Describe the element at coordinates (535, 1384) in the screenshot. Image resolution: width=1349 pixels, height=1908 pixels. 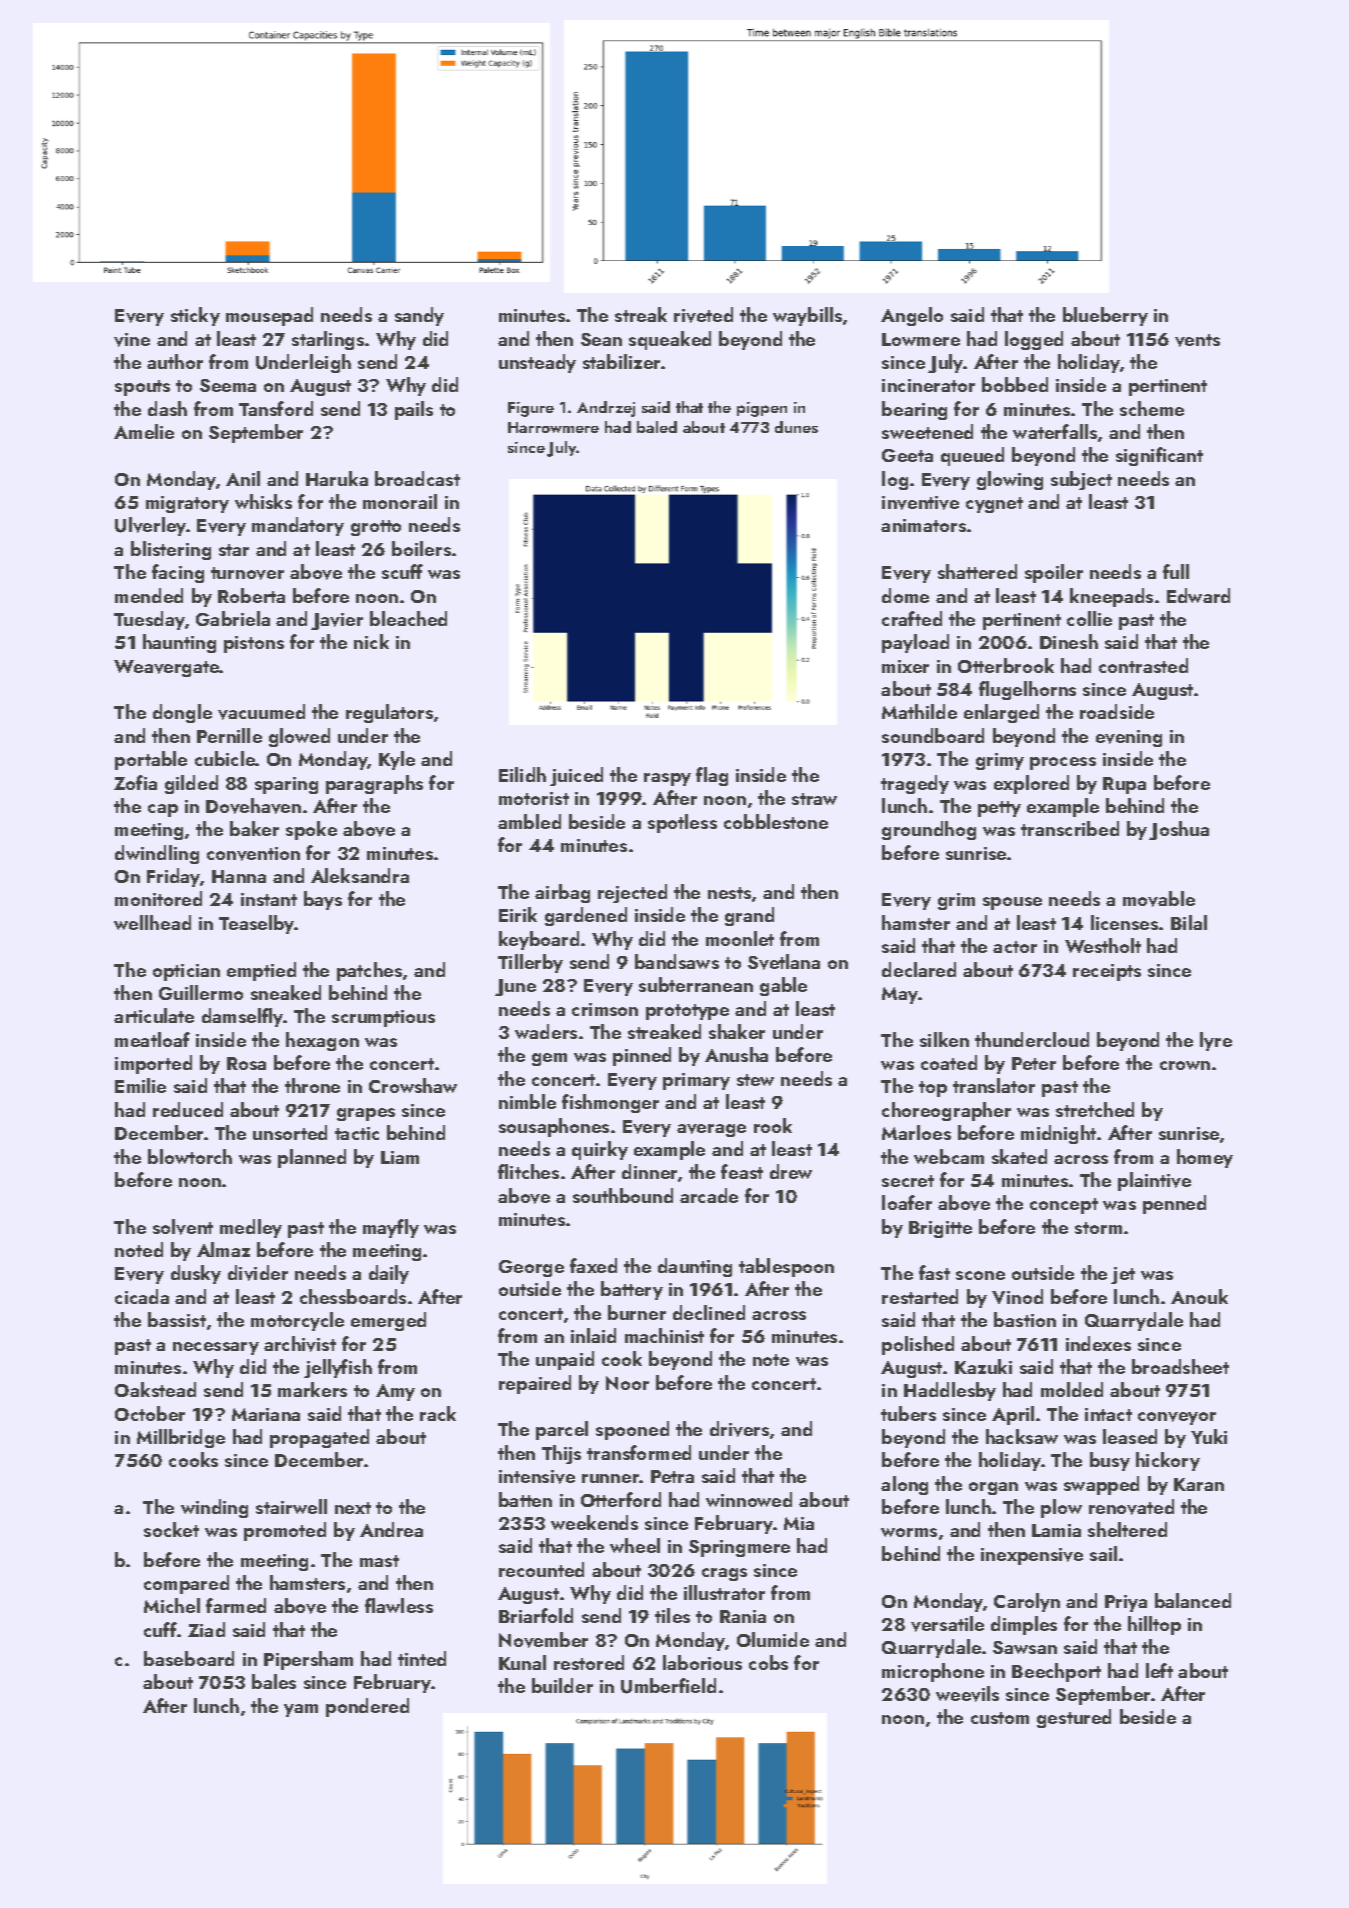
I see `repaired` at that location.
